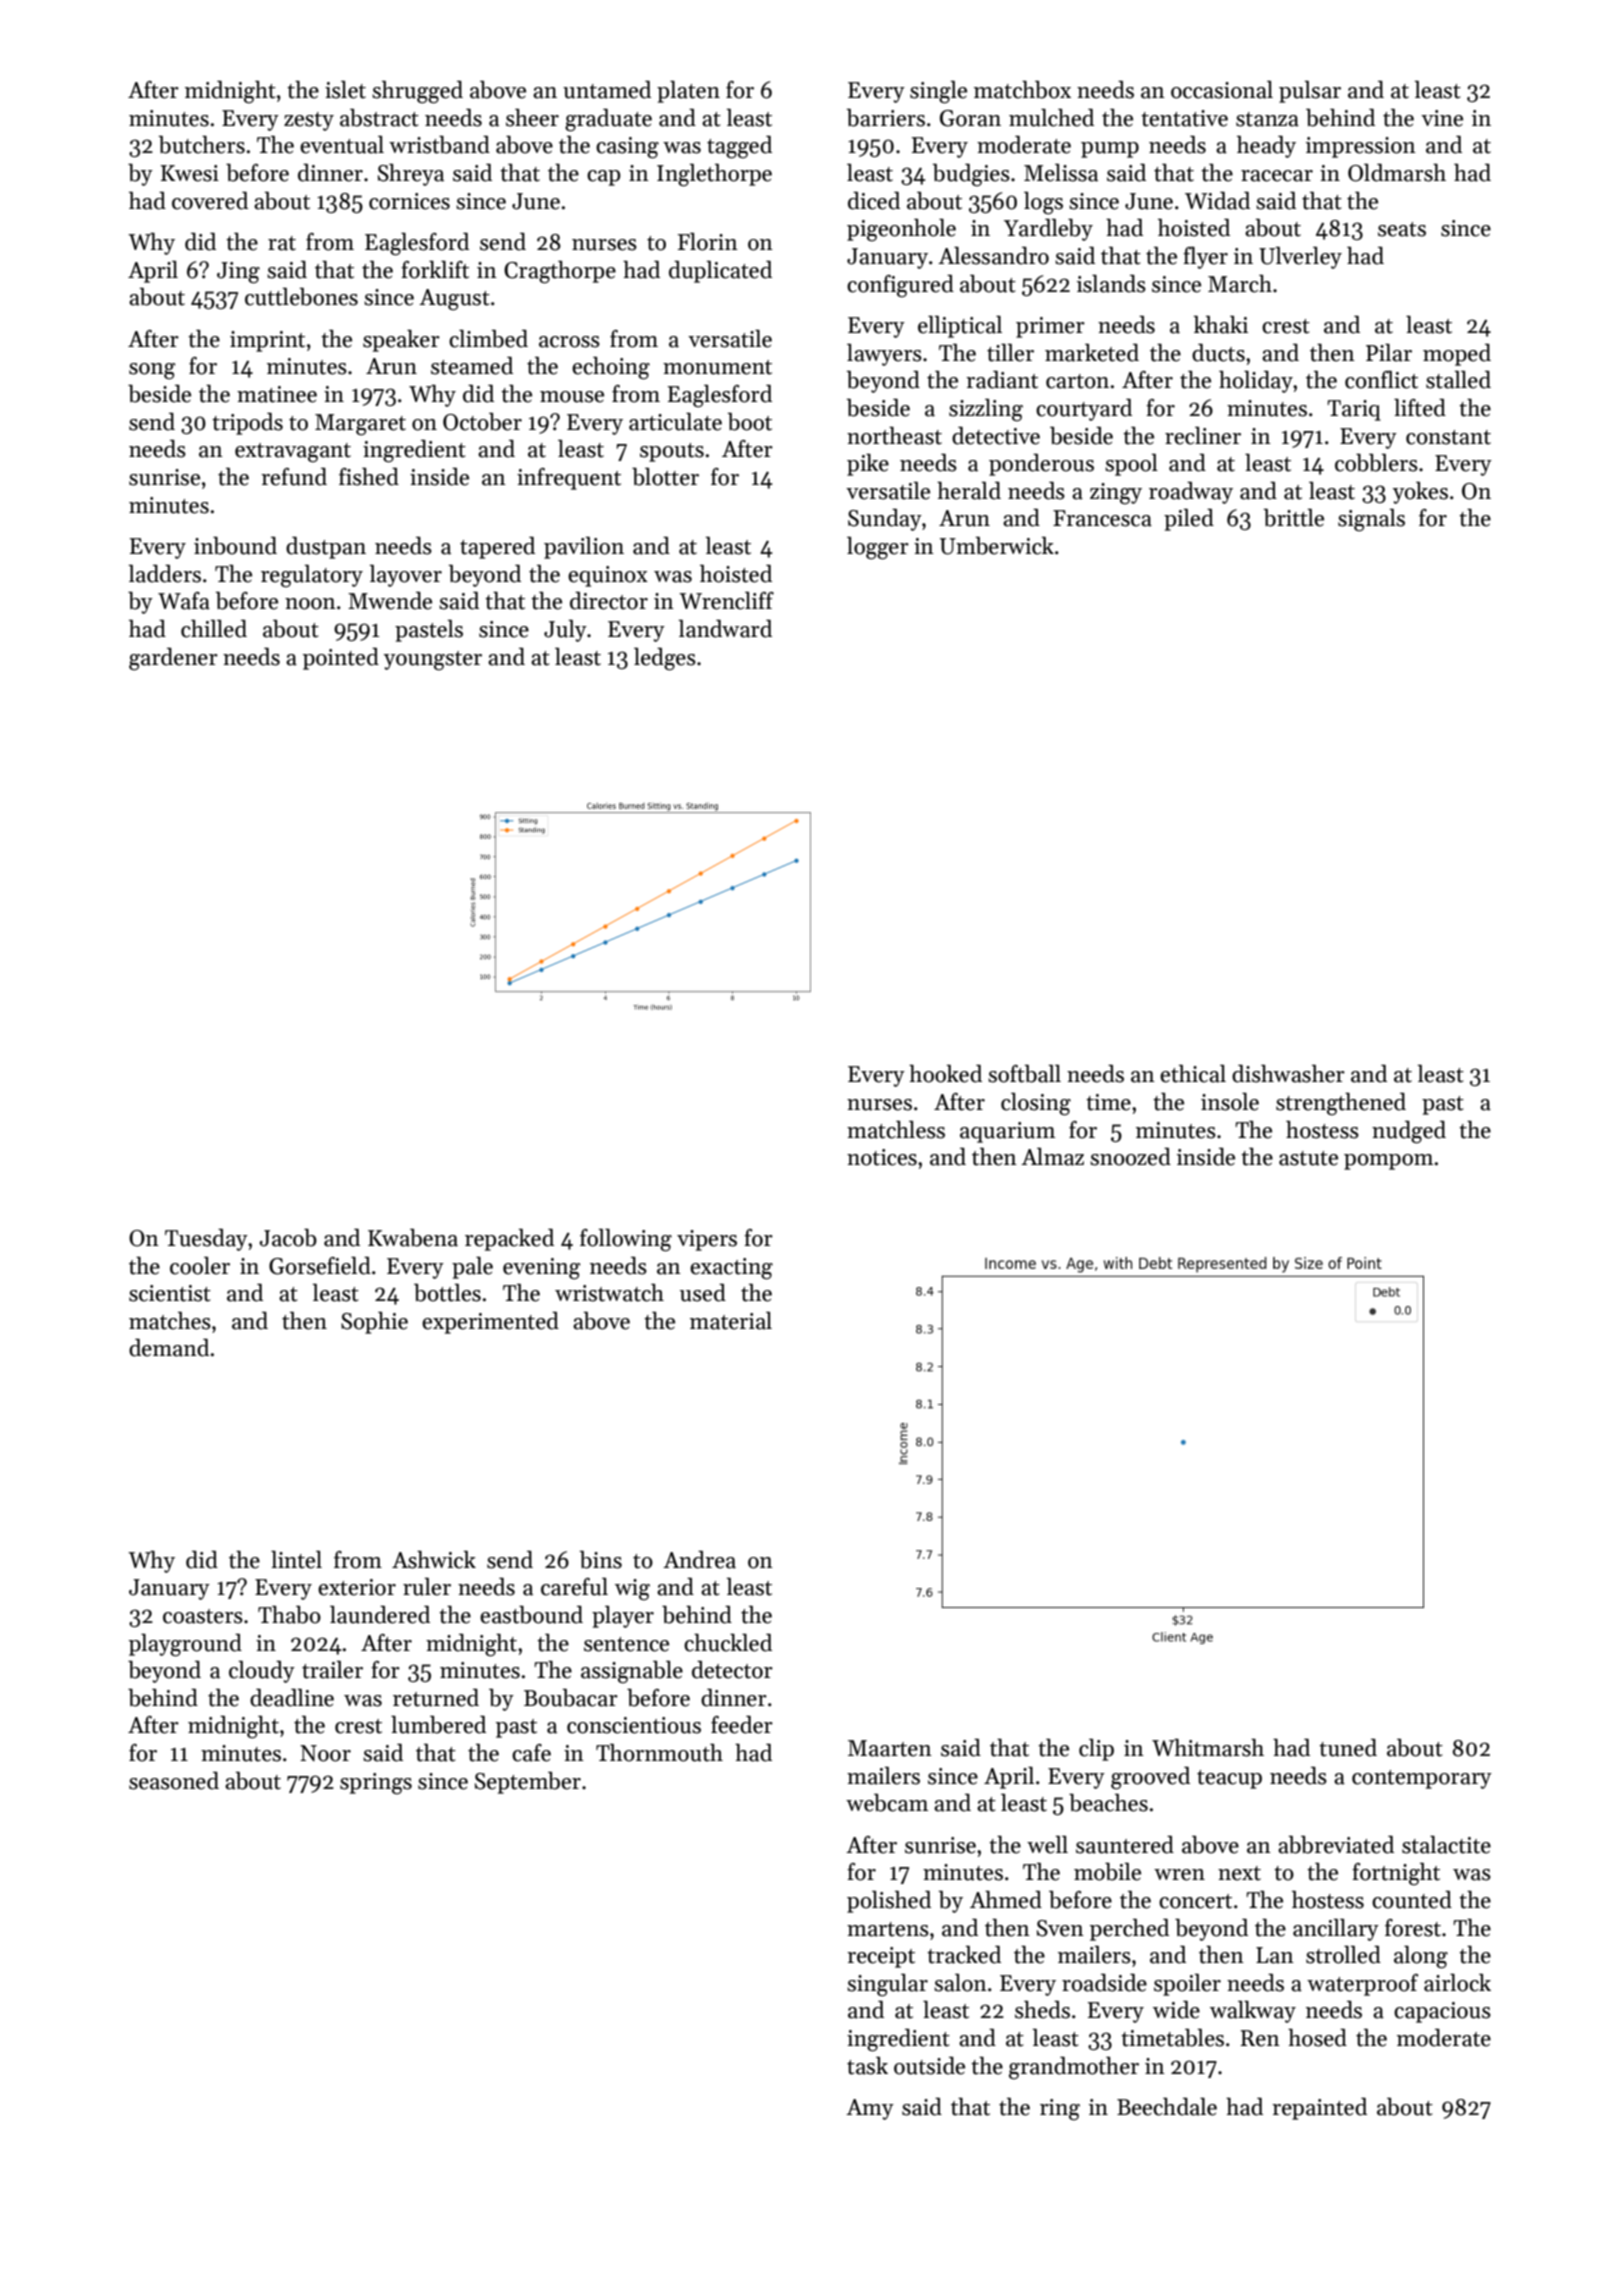 This page has height=2292, width=1620. Describe the element at coordinates (1442, 118) in the page. I see `vine` at that location.
